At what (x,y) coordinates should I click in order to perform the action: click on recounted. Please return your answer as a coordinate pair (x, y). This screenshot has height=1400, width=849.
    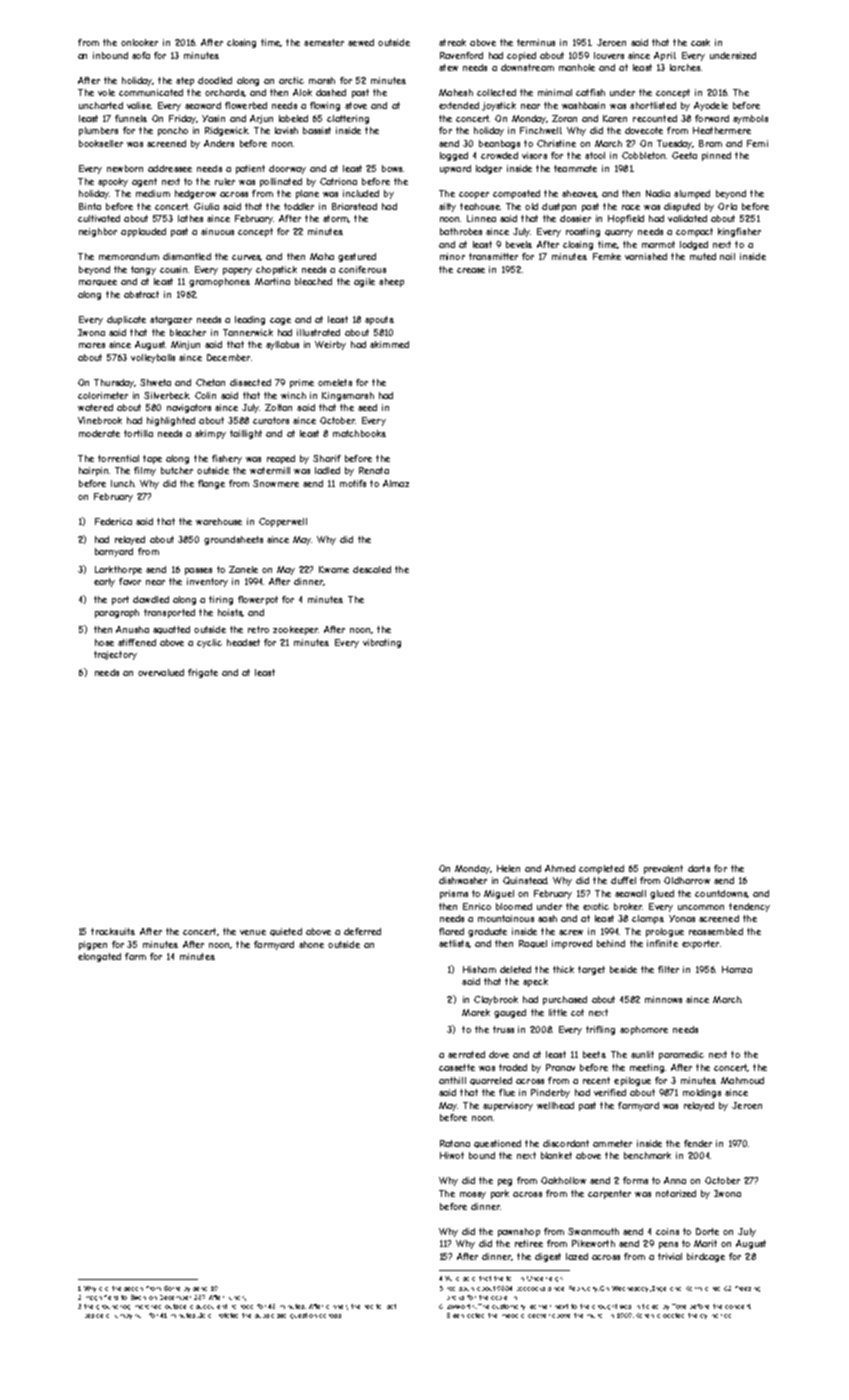
    Looking at the image, I should click on (655, 118).
